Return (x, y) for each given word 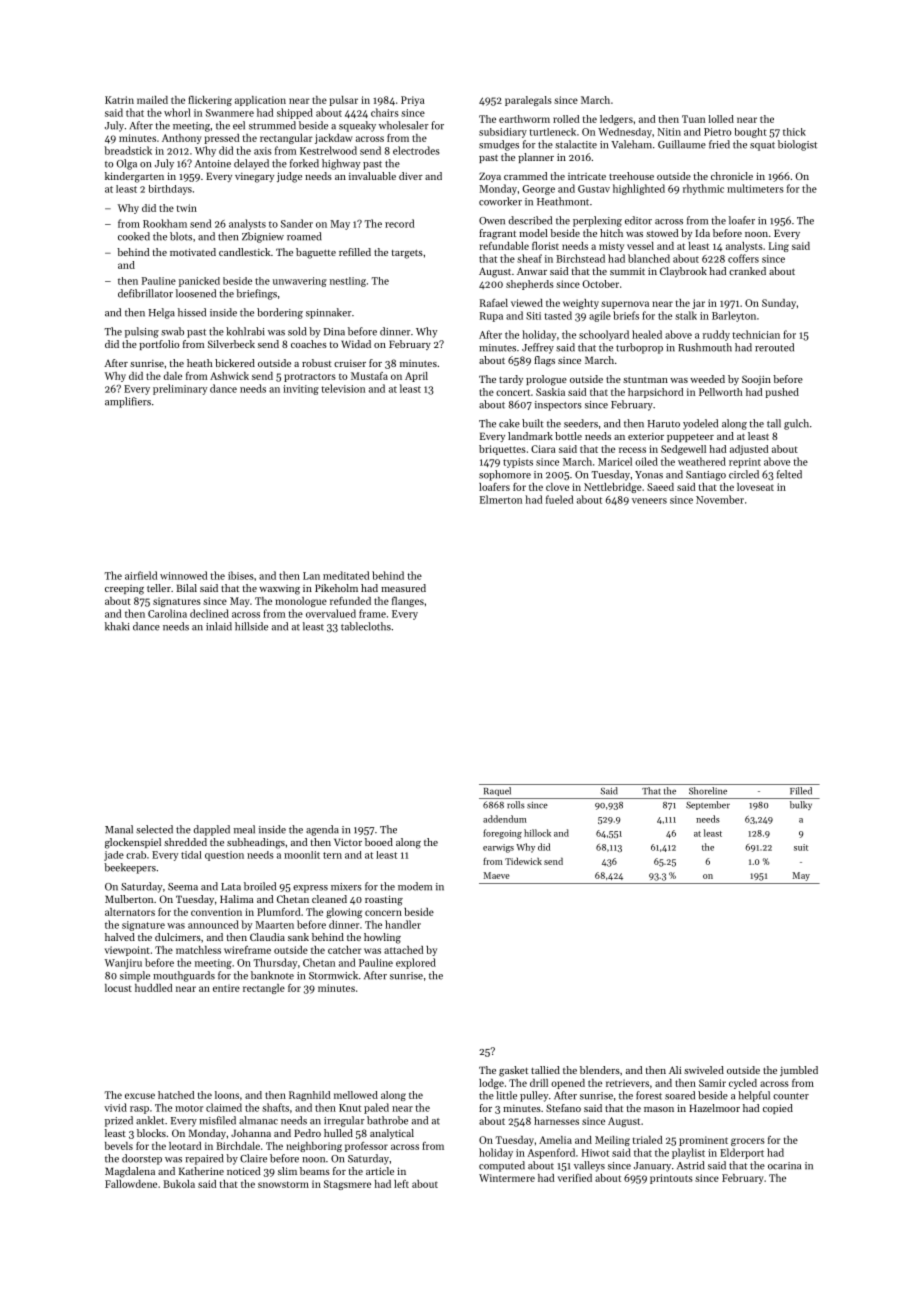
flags (544, 361)
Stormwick (333, 975)
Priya (413, 101)
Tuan (693, 119)
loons (227, 1095)
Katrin (119, 100)
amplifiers (128, 402)
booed (379, 842)
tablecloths (366, 626)
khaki (117, 626)
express (310, 889)
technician (756, 334)
